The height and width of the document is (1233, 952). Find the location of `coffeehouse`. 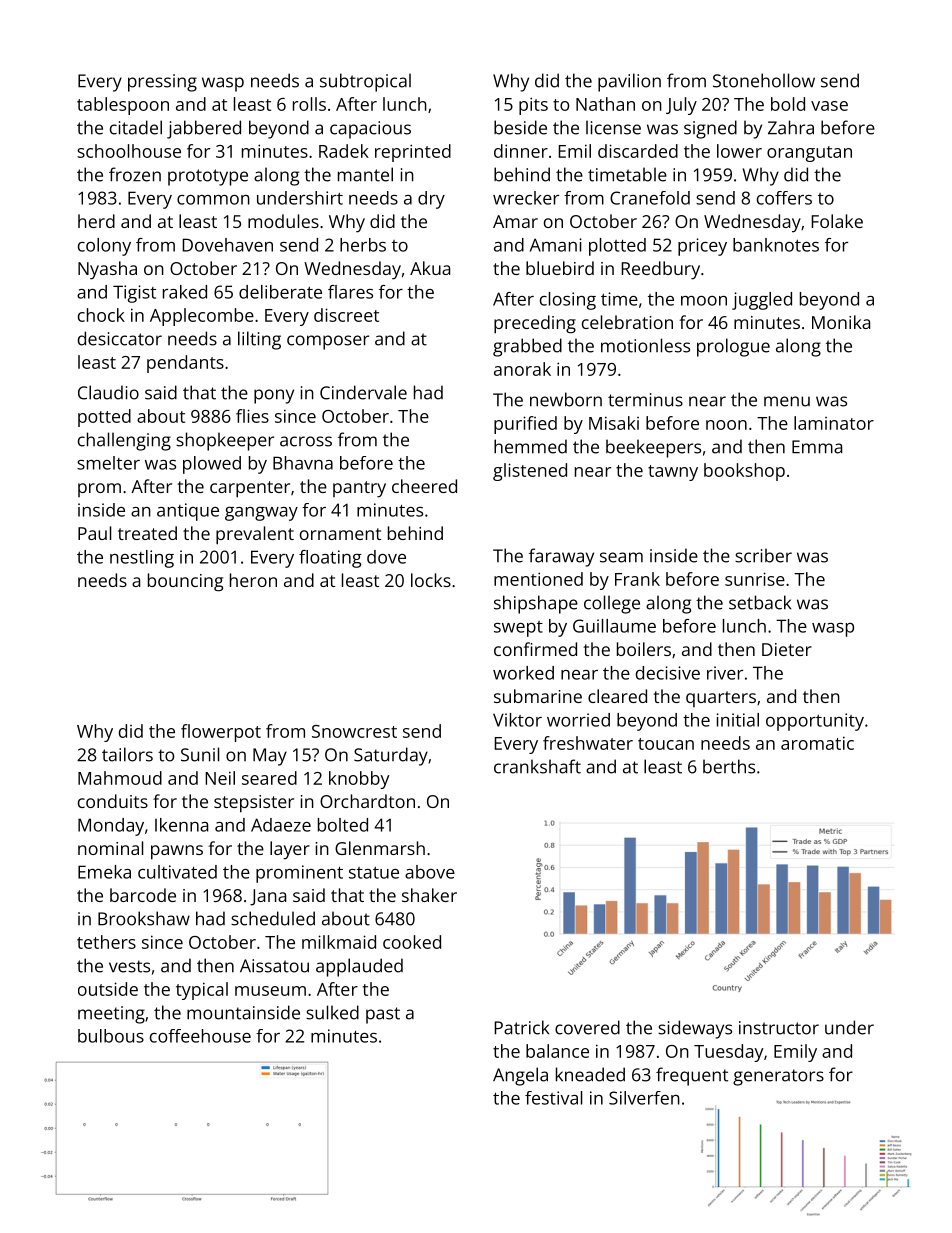

coffeehouse is located at coordinates (200, 1036).
